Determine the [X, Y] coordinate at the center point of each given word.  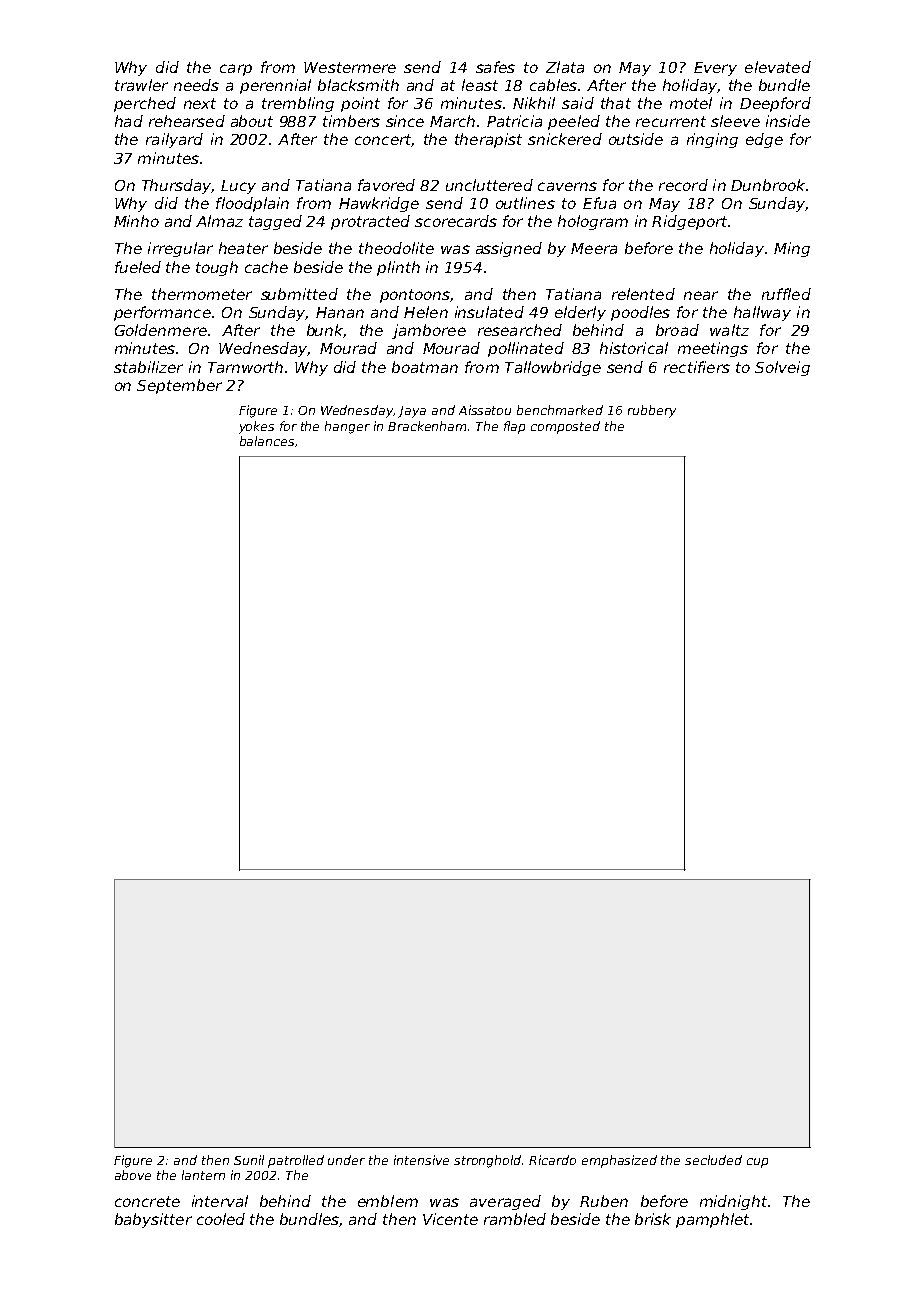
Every [715, 69]
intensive [421, 1160]
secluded [713, 1160]
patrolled [296, 1161]
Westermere [350, 67]
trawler [141, 85]
